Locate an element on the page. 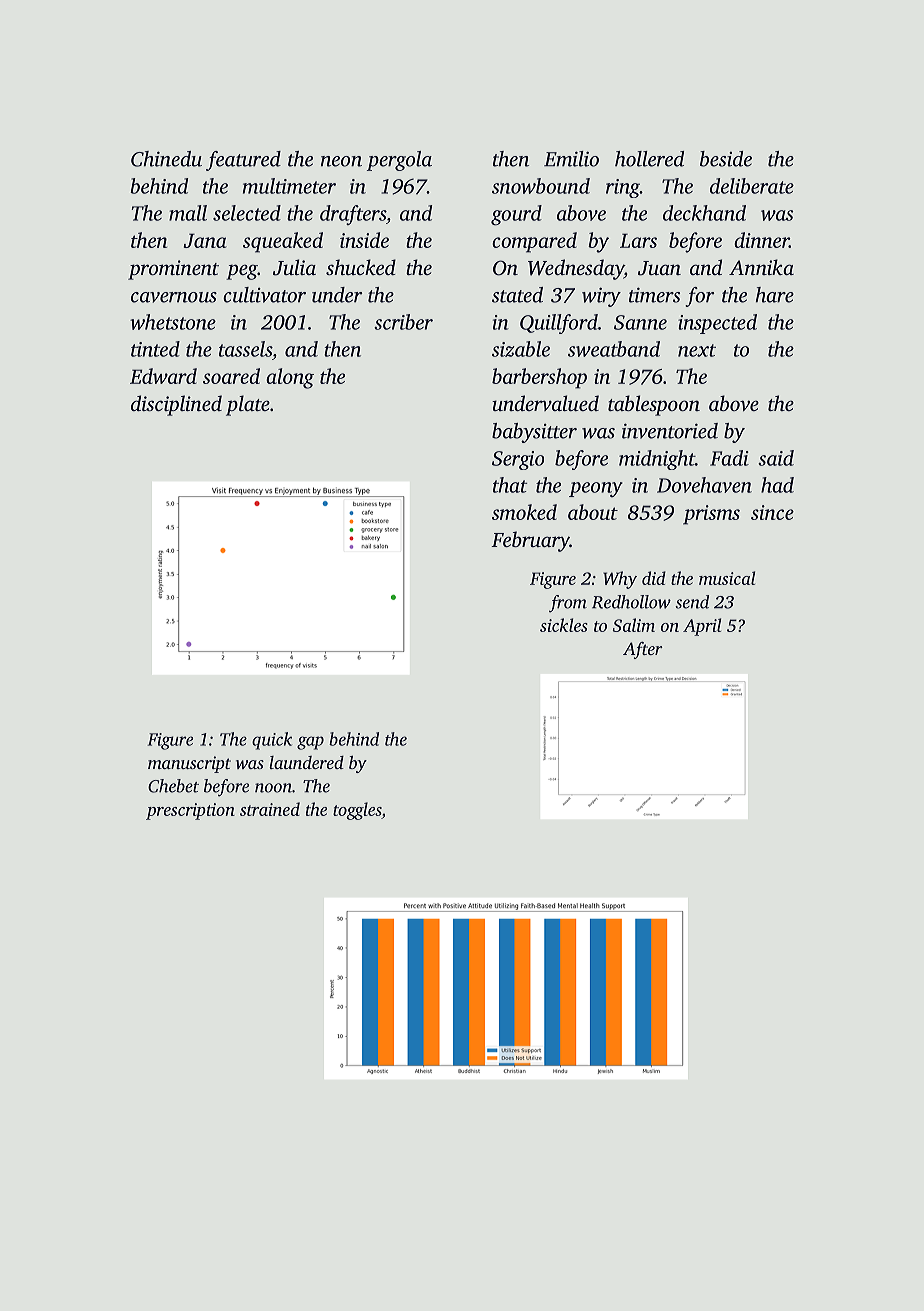 This document has width=924, height=1311. beside is located at coordinates (726, 159).
